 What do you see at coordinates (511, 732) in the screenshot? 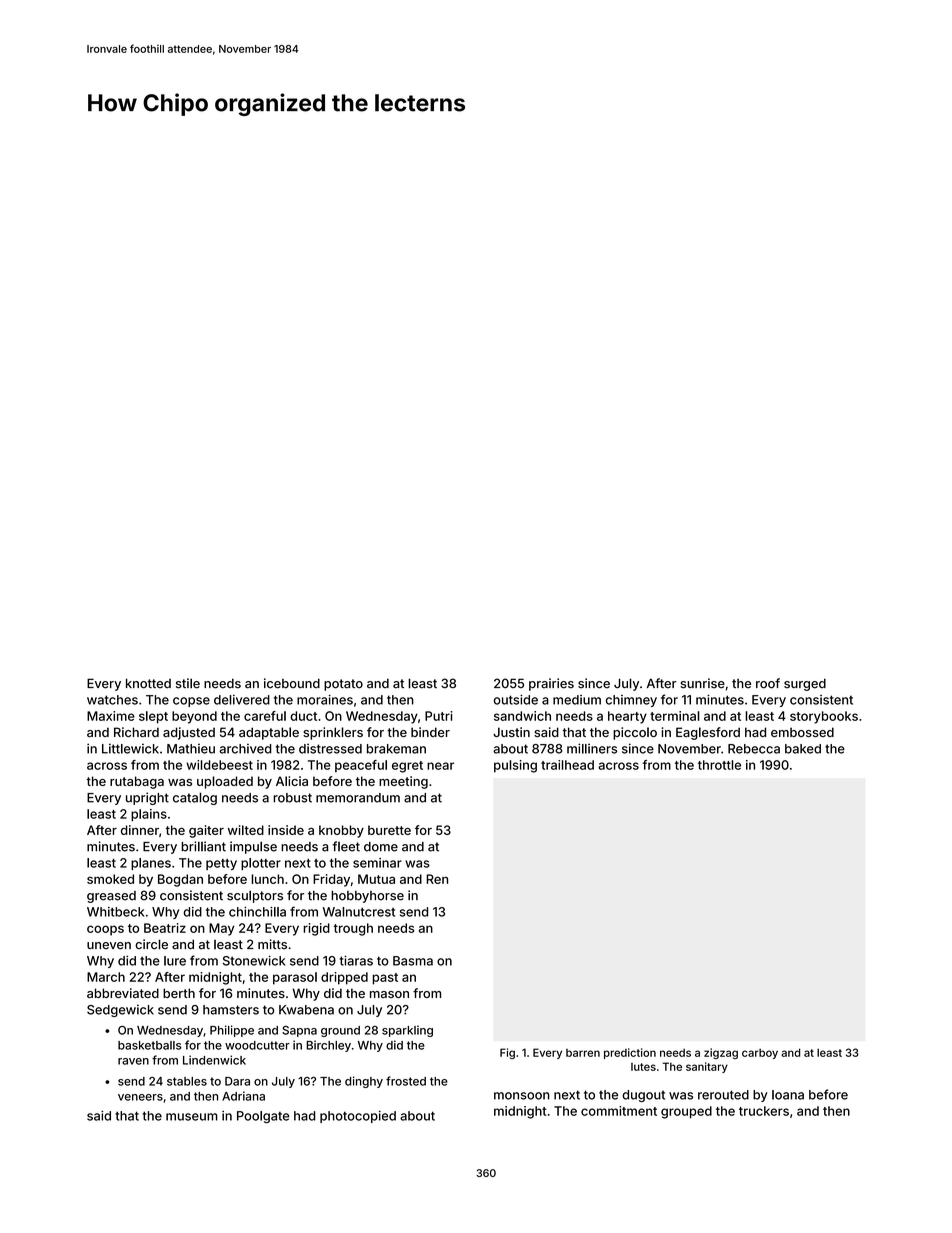
I see `Justin` at bounding box center [511, 732].
